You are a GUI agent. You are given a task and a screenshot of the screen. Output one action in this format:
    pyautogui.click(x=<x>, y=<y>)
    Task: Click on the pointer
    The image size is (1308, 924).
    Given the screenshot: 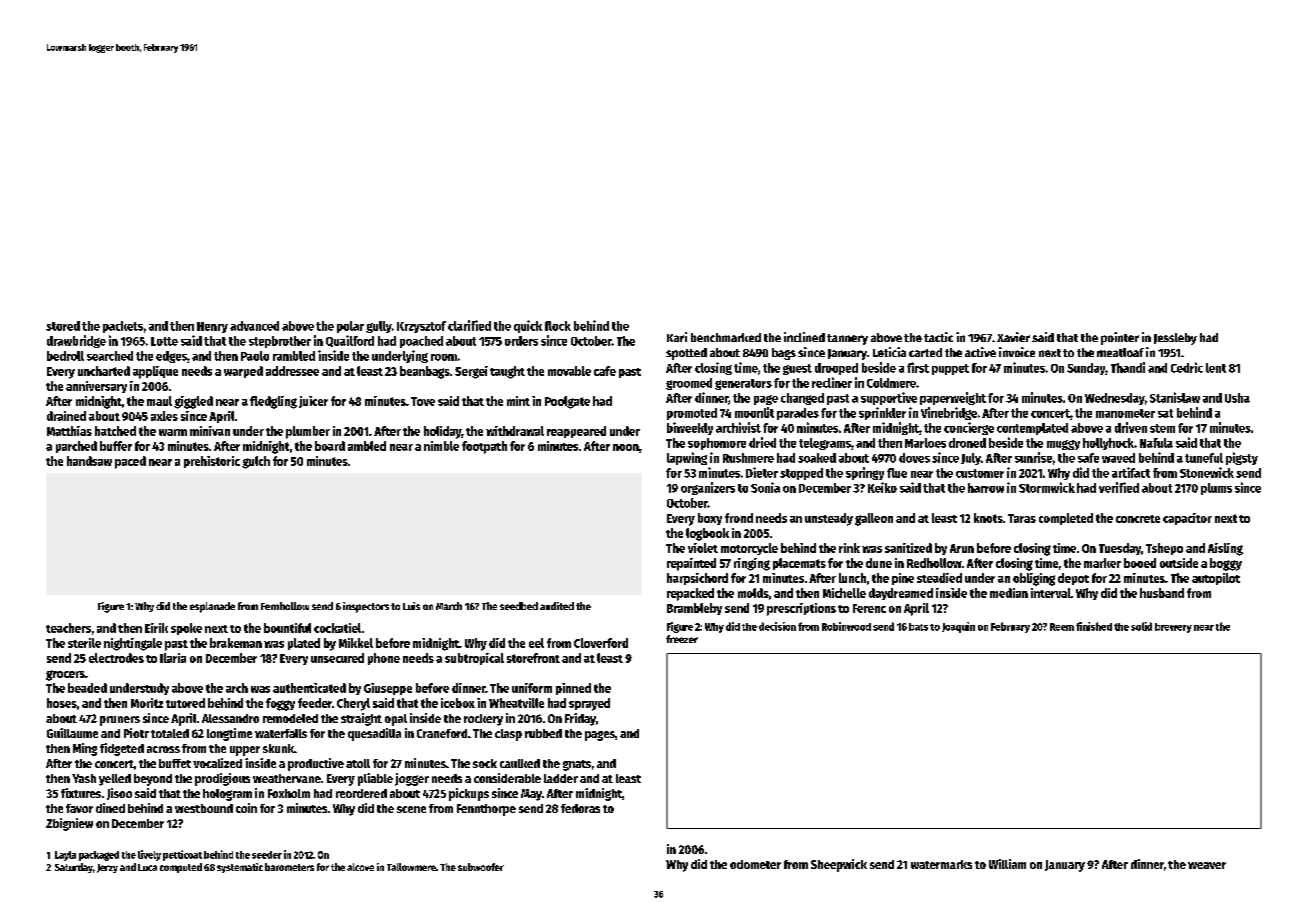 What is the action you would take?
    pyautogui.click(x=1120, y=338)
